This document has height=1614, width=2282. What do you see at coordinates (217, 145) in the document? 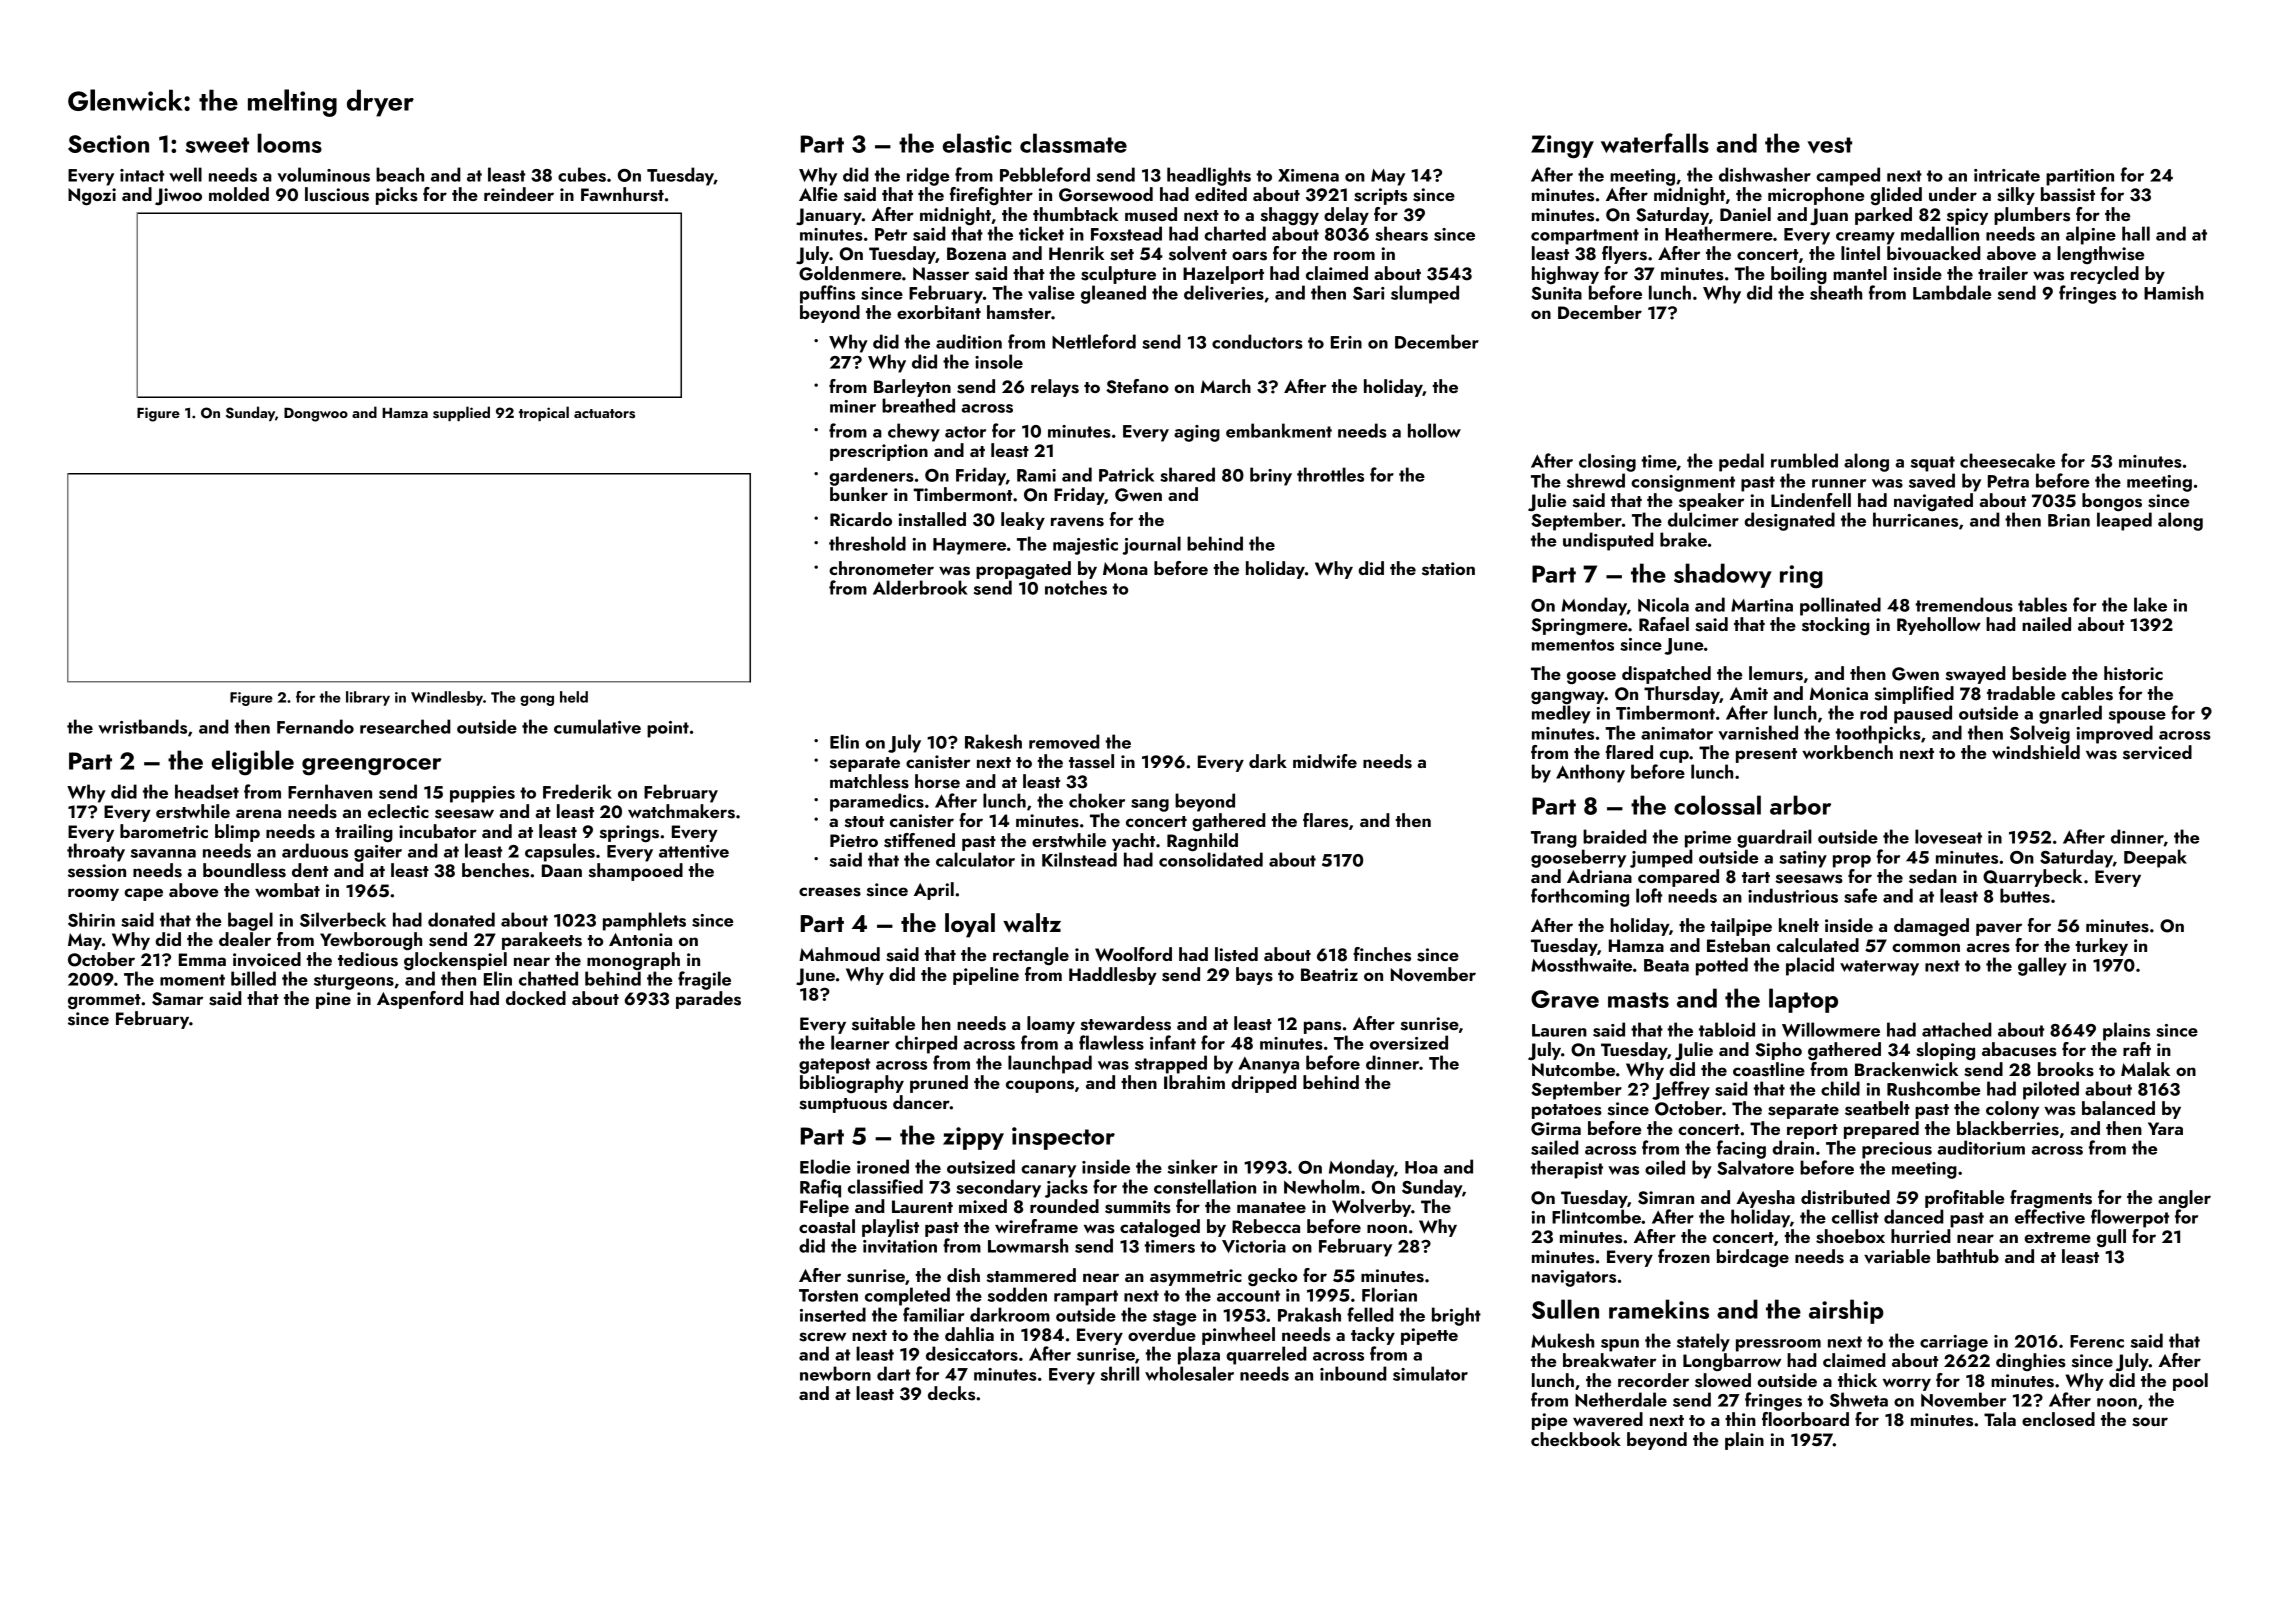
I see `sweet` at bounding box center [217, 145].
